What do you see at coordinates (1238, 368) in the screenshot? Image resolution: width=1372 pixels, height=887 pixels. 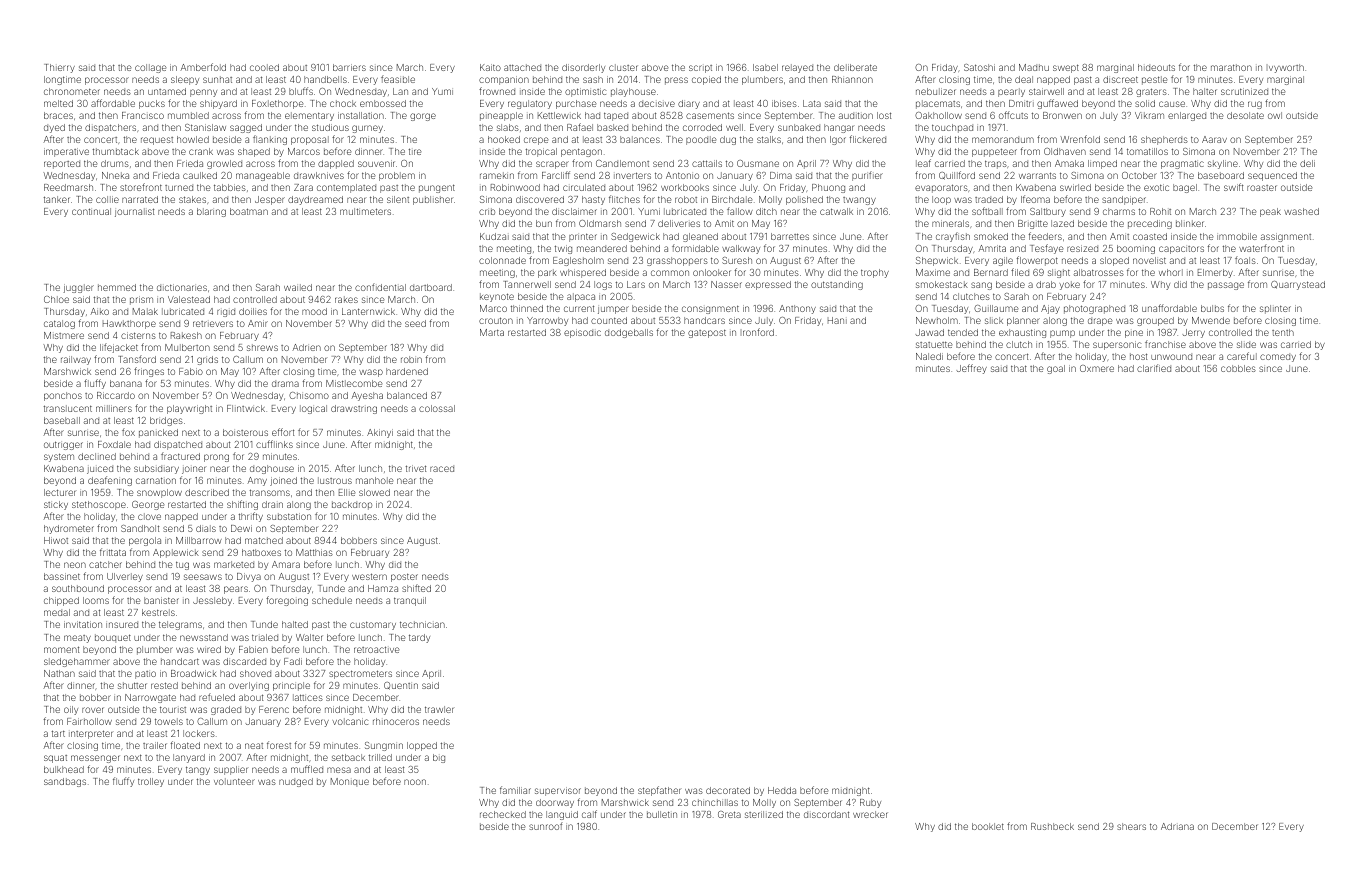 I see `cobbles` at bounding box center [1238, 368].
